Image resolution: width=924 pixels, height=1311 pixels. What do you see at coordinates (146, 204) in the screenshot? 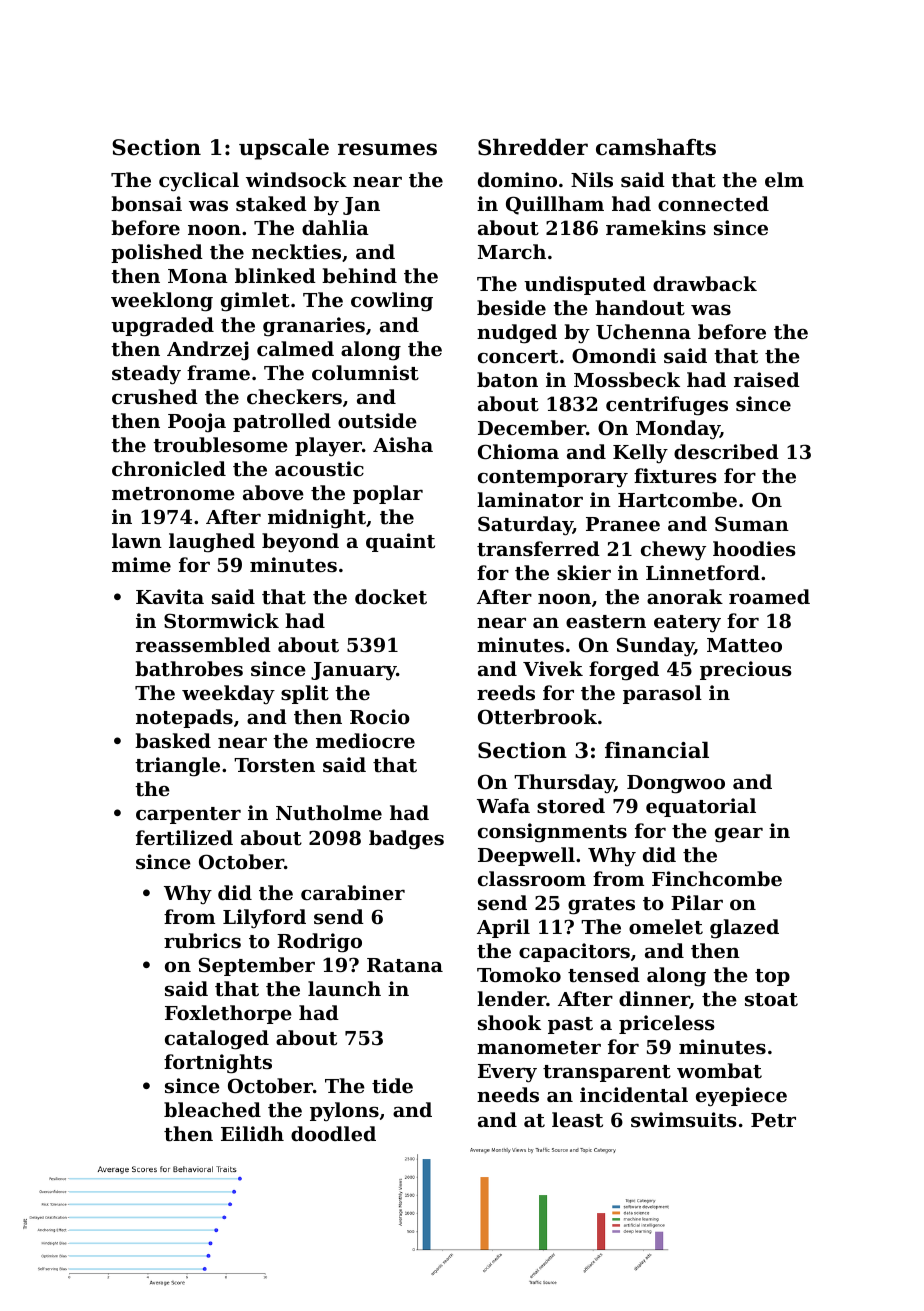
I see `bonsai` at bounding box center [146, 204].
